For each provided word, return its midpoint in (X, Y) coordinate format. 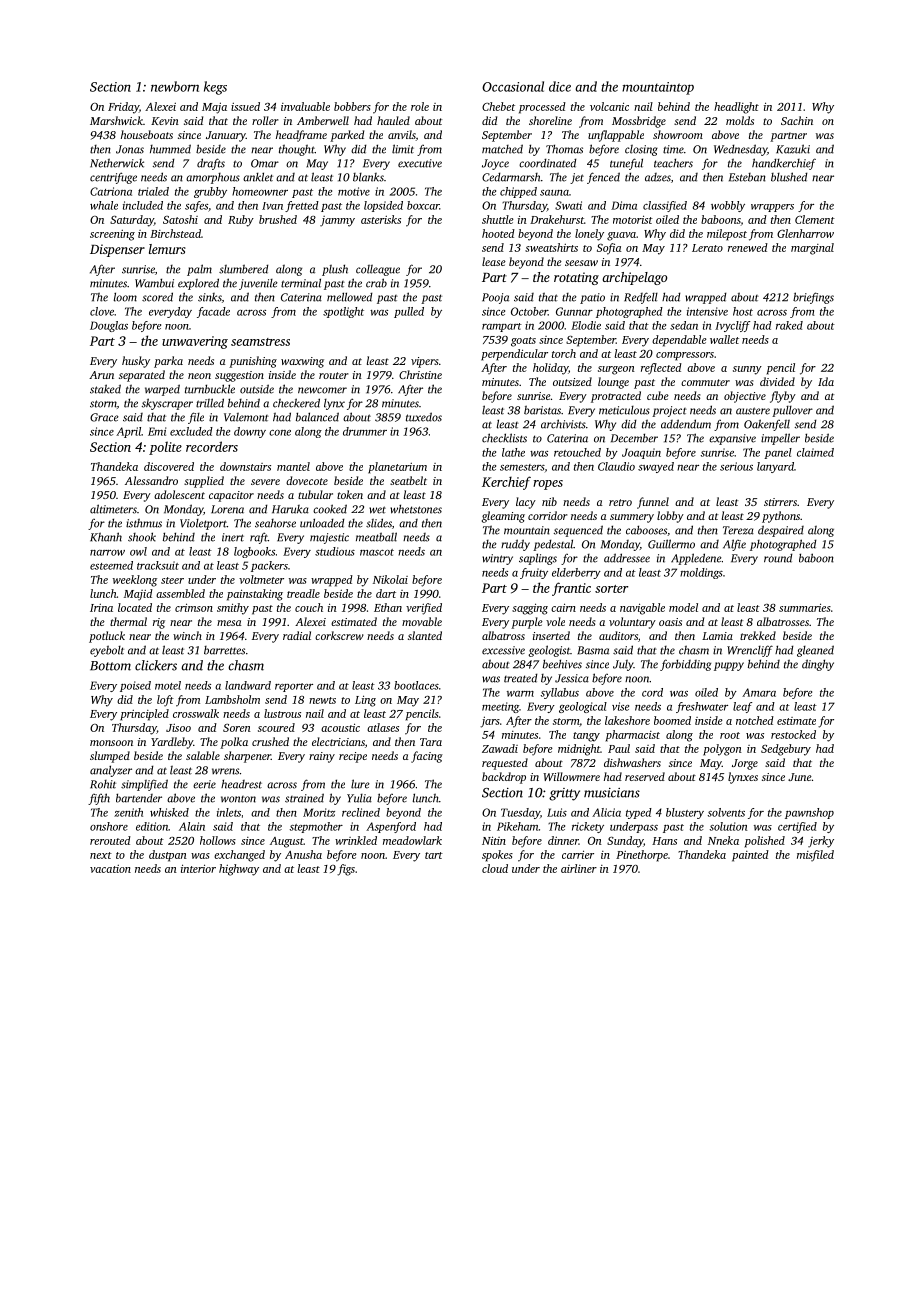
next (101, 855)
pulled (409, 312)
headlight (736, 108)
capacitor (231, 496)
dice (560, 86)
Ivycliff (732, 326)
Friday (123, 108)
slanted (425, 635)
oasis (670, 622)
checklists (504, 438)
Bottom (110, 666)
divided (777, 381)
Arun (101, 375)
